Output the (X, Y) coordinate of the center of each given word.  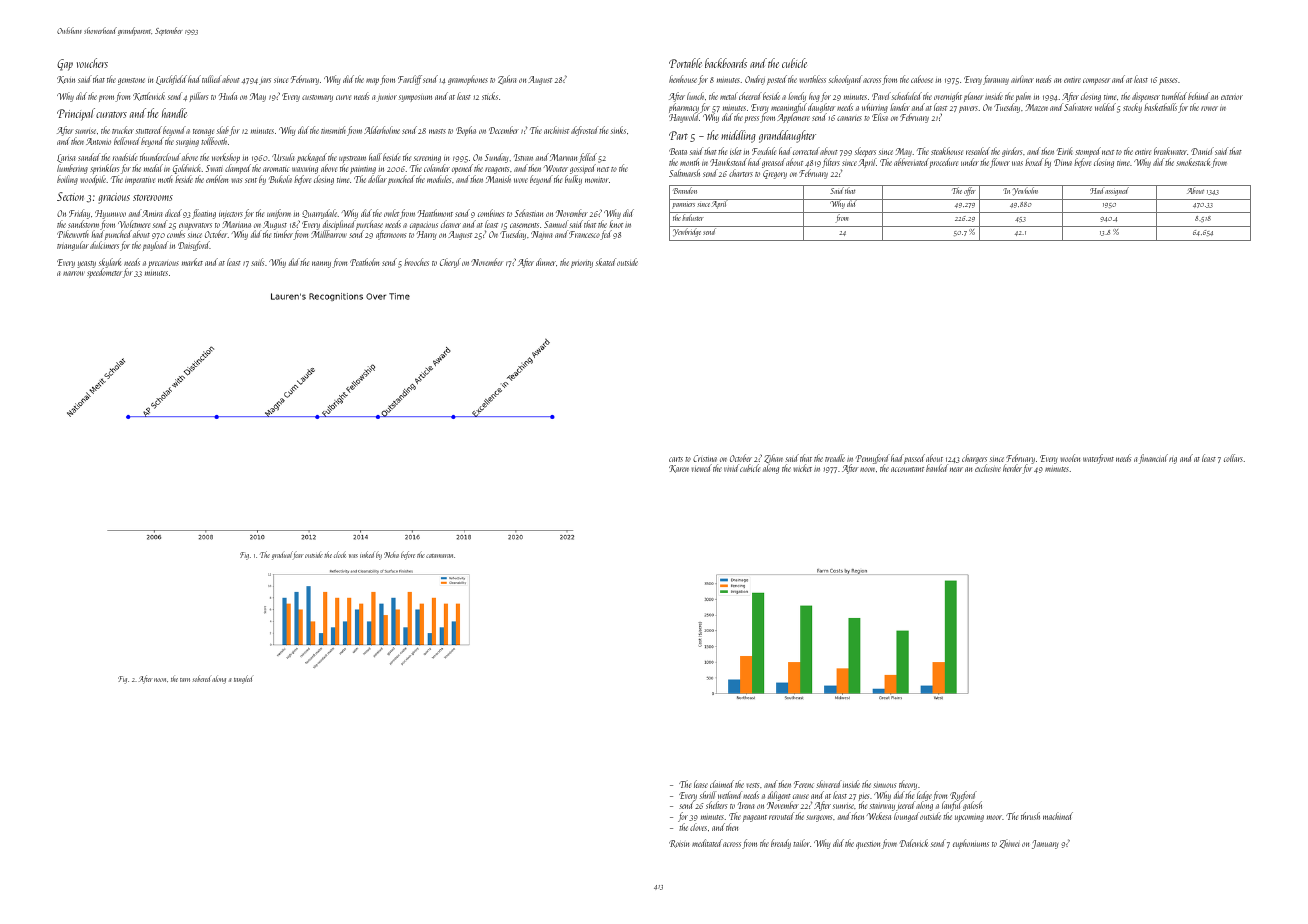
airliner (1022, 79)
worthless (813, 79)
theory (908, 785)
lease (701, 784)
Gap (65, 65)
